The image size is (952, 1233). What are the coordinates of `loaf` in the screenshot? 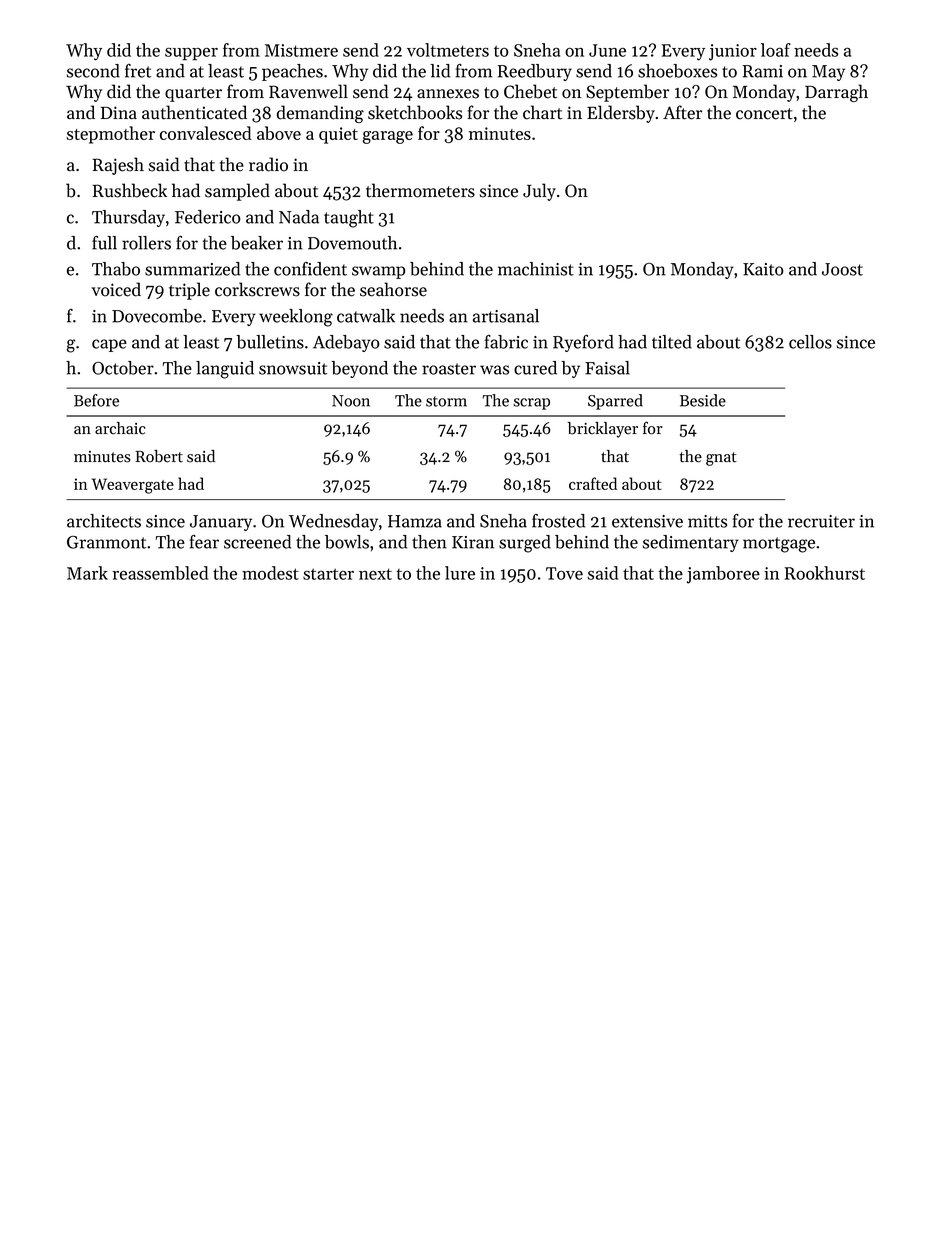 It's located at (776, 50).
